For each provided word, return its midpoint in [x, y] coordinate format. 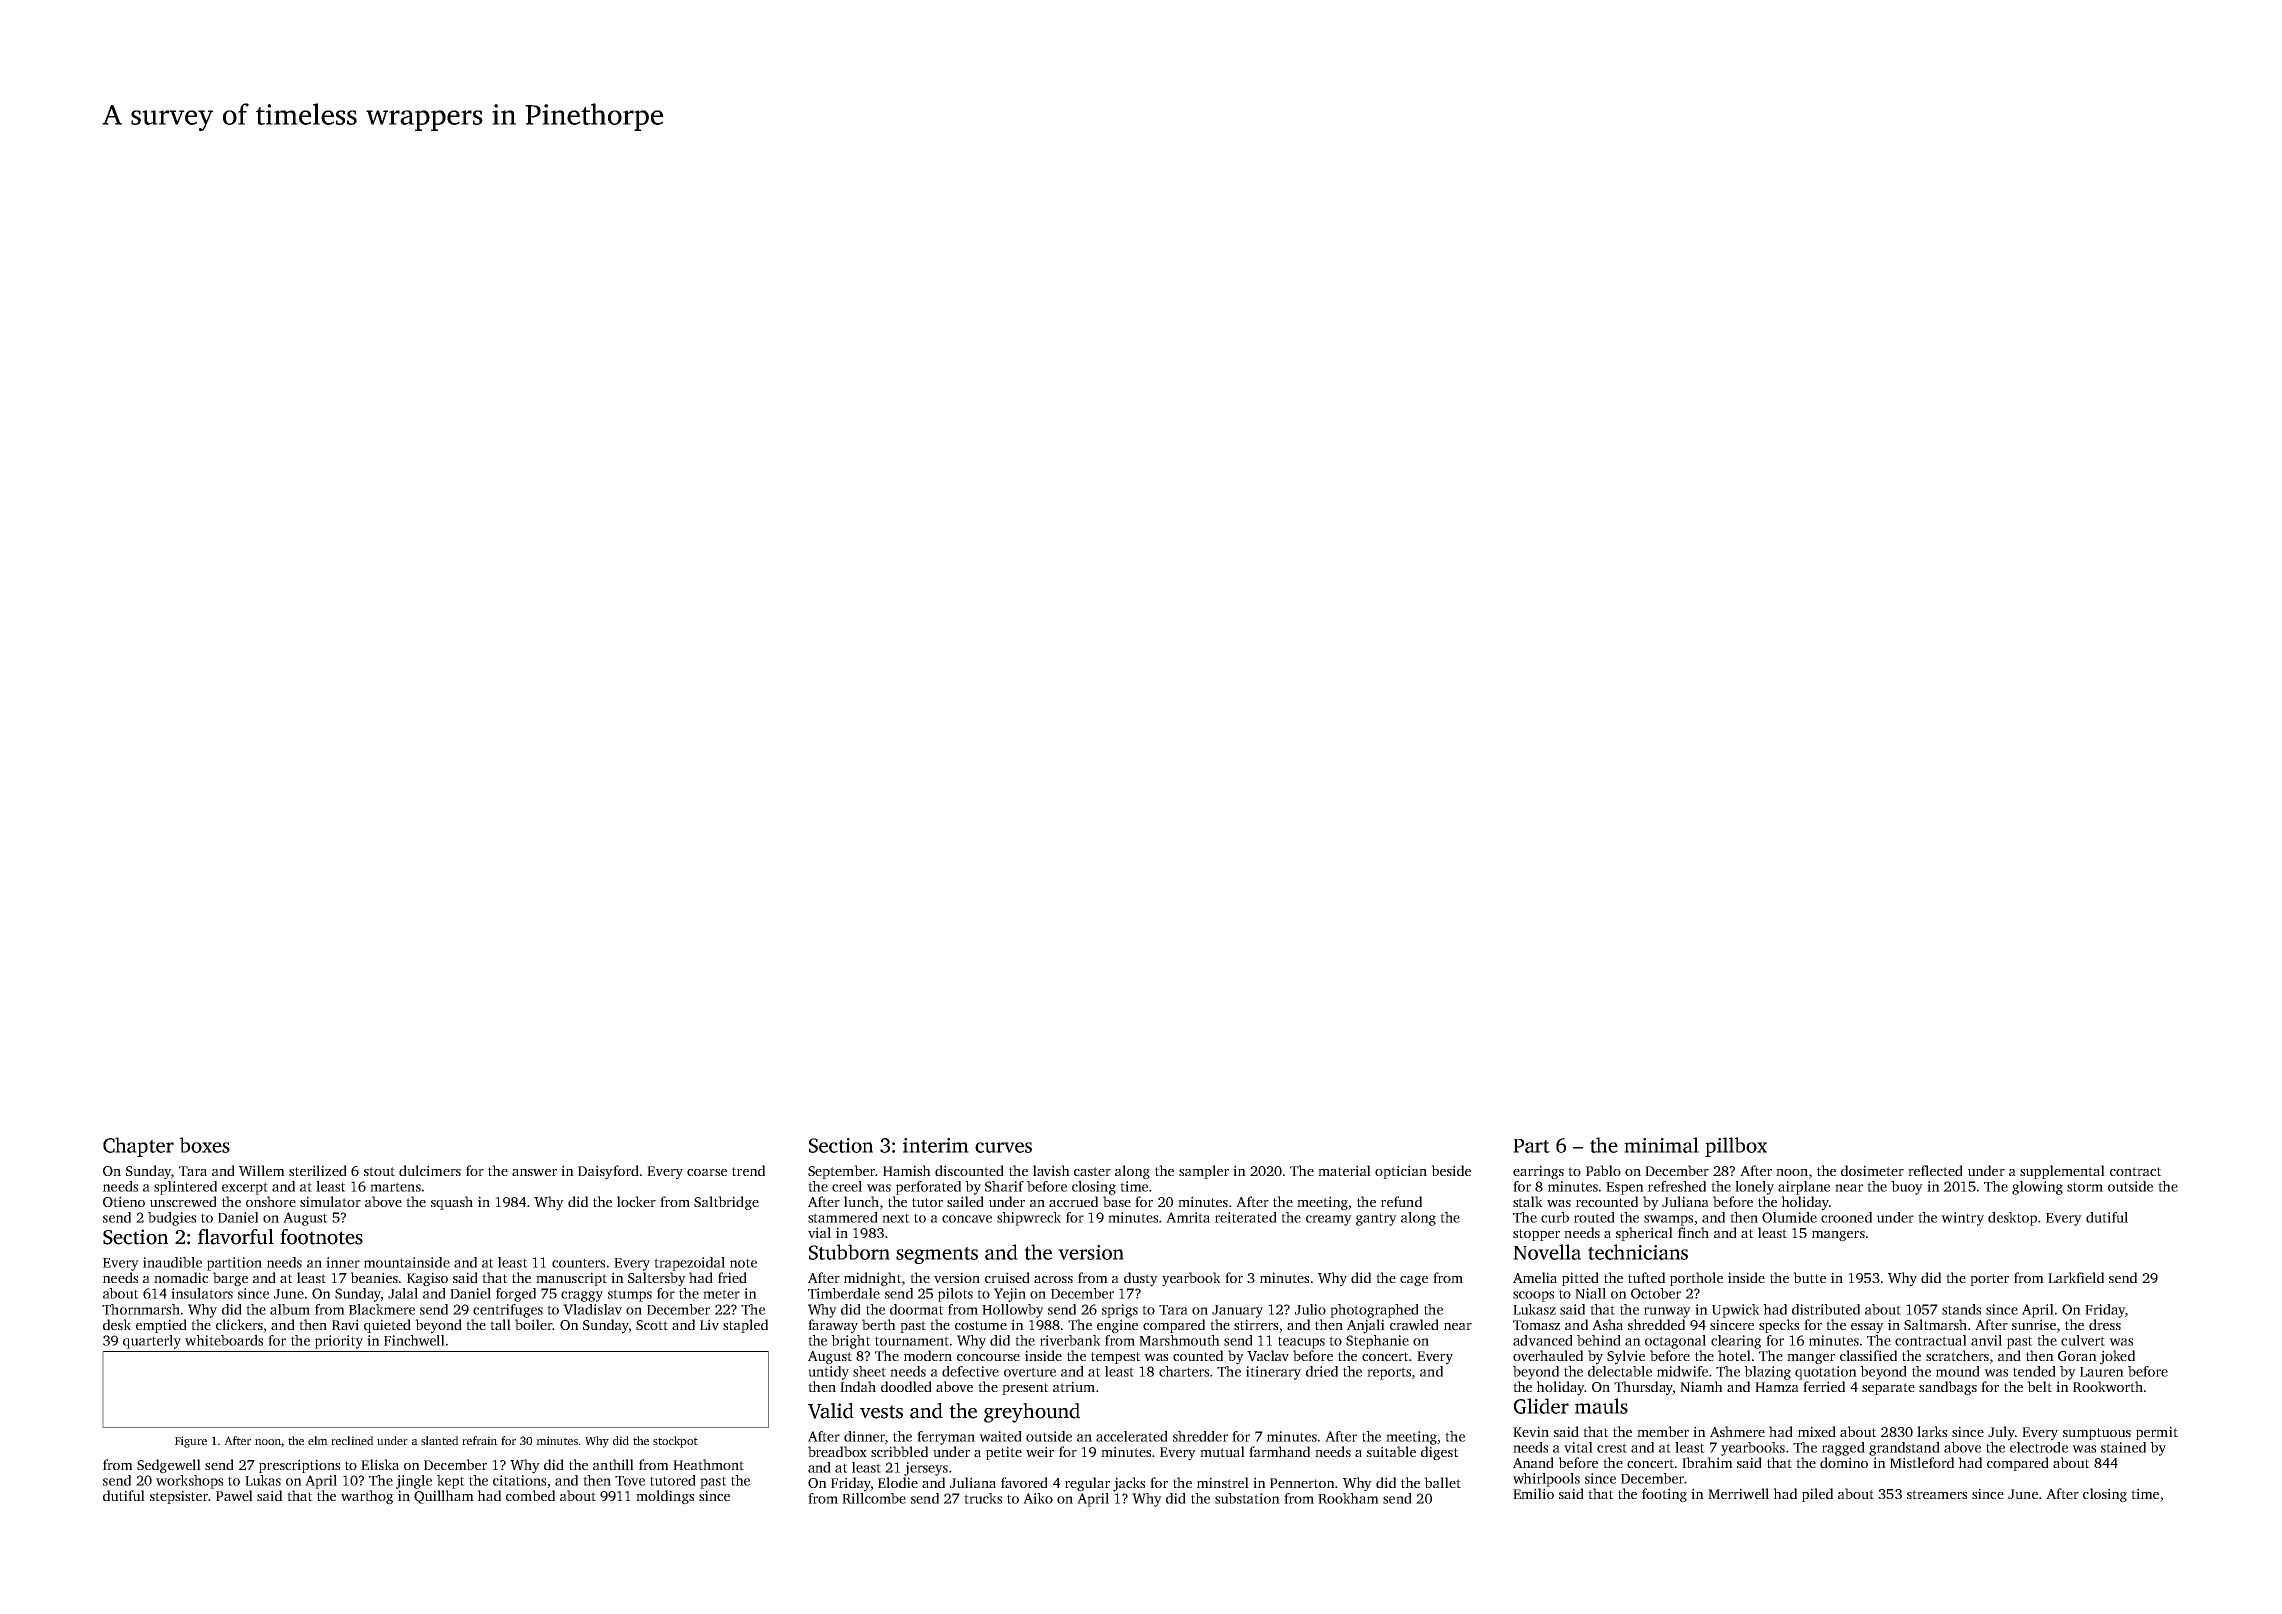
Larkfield [2076, 1277]
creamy [1329, 1220]
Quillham [444, 1497]
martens [395, 1187]
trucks [983, 1498]
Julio [1310, 1309]
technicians [1638, 1252]
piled [1817, 1495]
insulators [202, 1293]
